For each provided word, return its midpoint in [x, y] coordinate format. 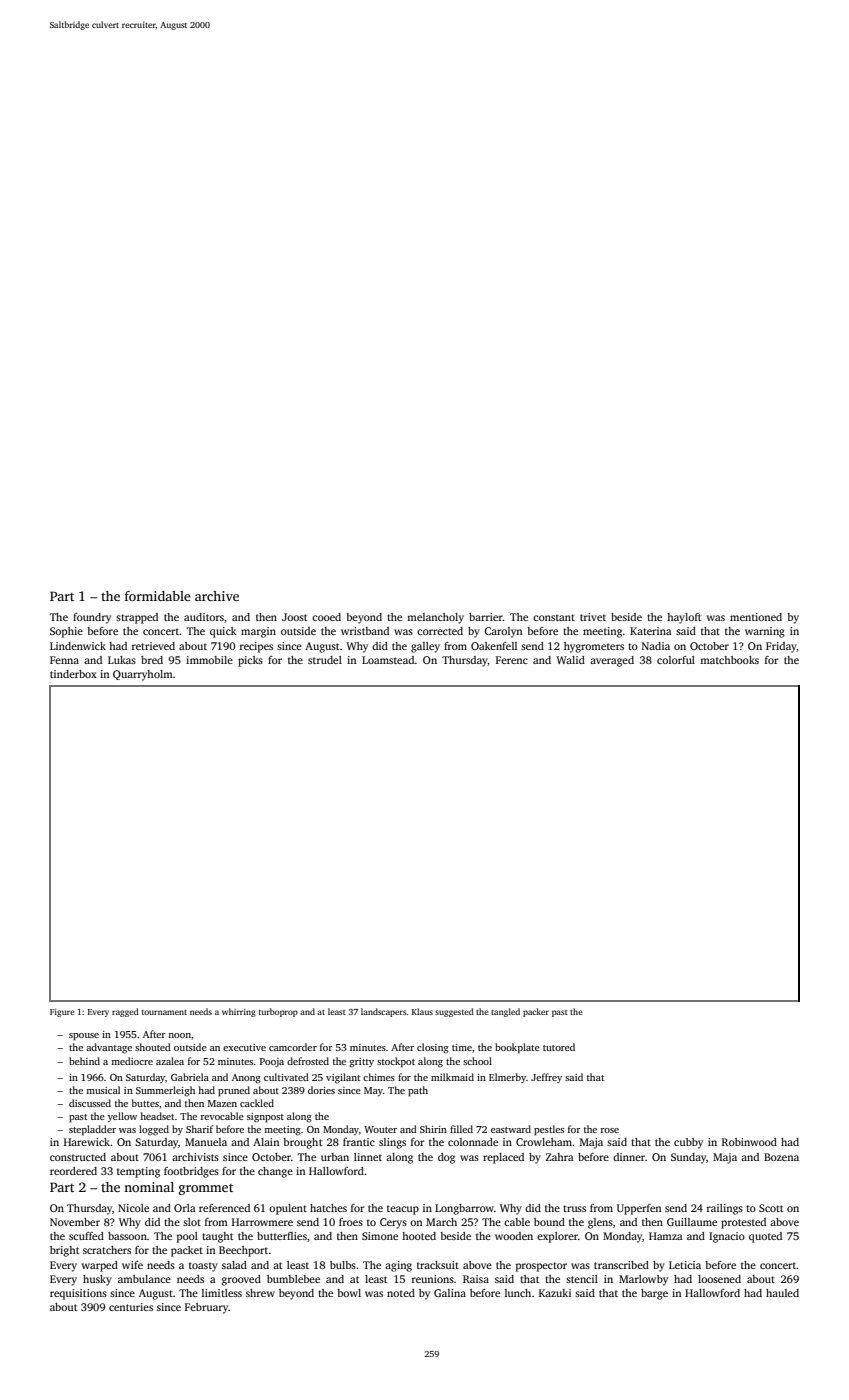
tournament [164, 1012]
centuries [131, 1307]
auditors [204, 617]
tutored [559, 1047]
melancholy [435, 618]
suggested [454, 1012]
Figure [62, 1013]
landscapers [384, 1012]
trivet [593, 617]
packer [536, 1012]
